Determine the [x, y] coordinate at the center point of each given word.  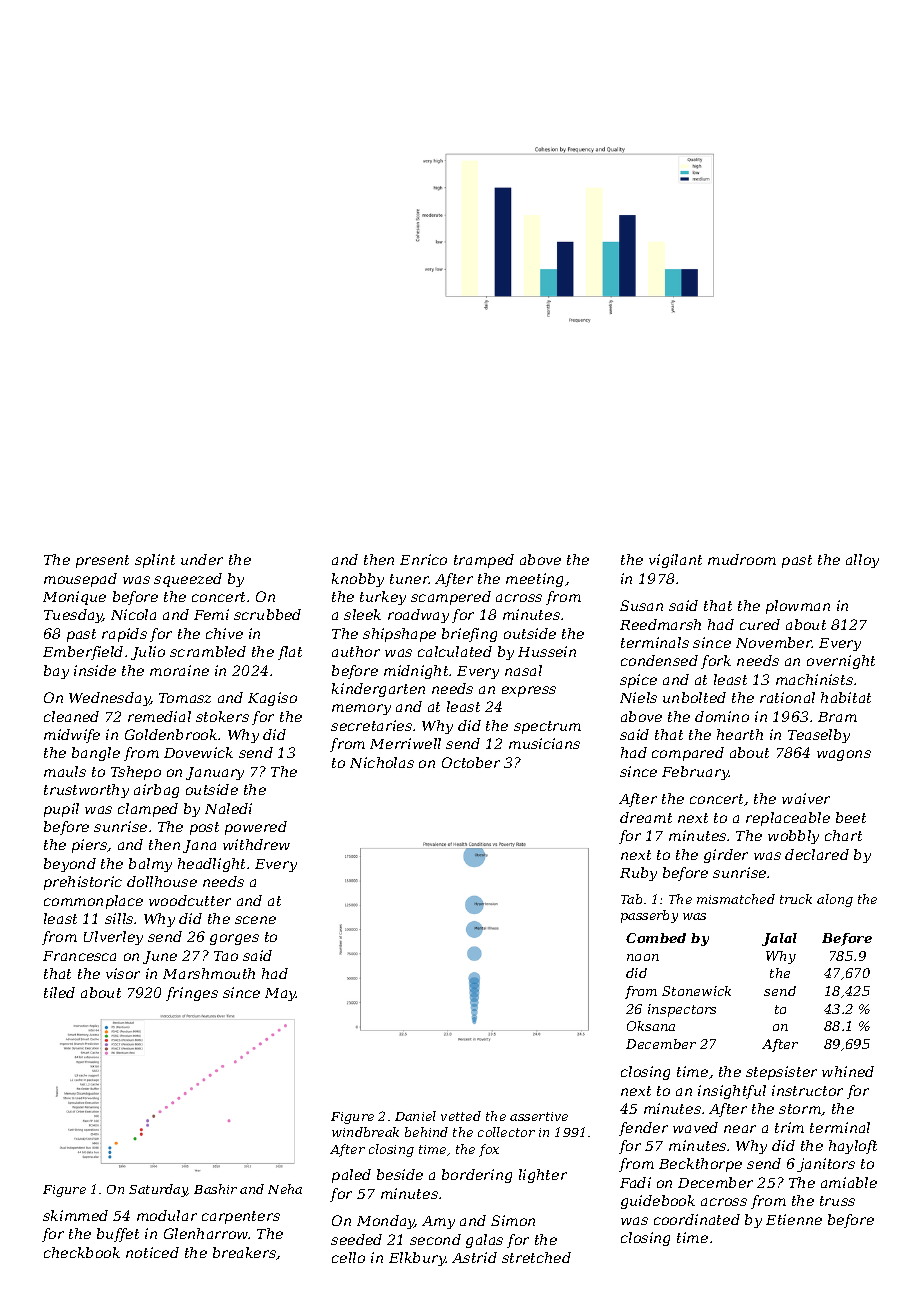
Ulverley [113, 938]
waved [695, 1127]
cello [348, 1257]
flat [290, 653]
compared [688, 754]
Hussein [547, 651]
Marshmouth [209, 973]
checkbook [82, 1252]
